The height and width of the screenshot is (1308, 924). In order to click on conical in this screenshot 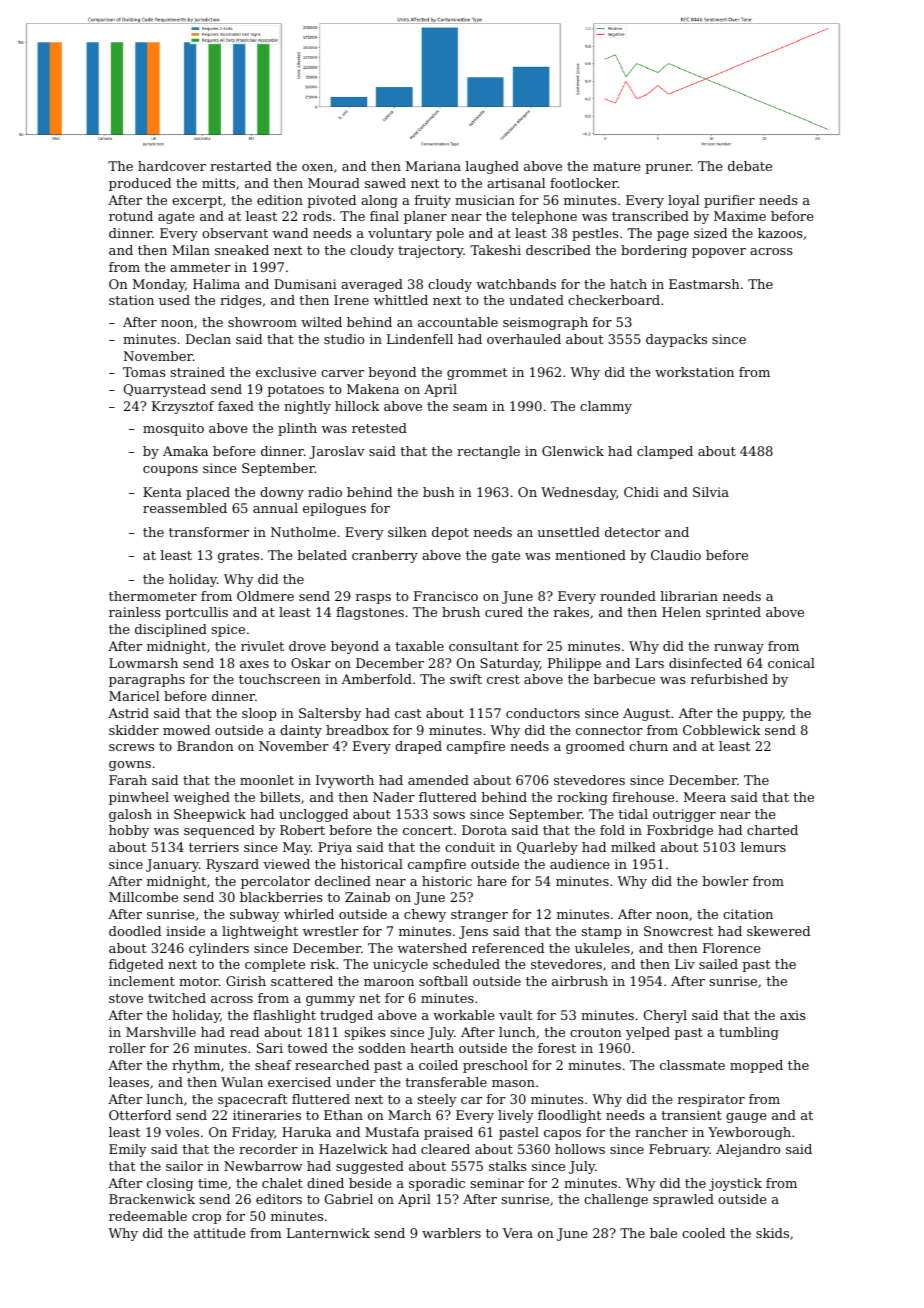, I will do `click(791, 663)`.
